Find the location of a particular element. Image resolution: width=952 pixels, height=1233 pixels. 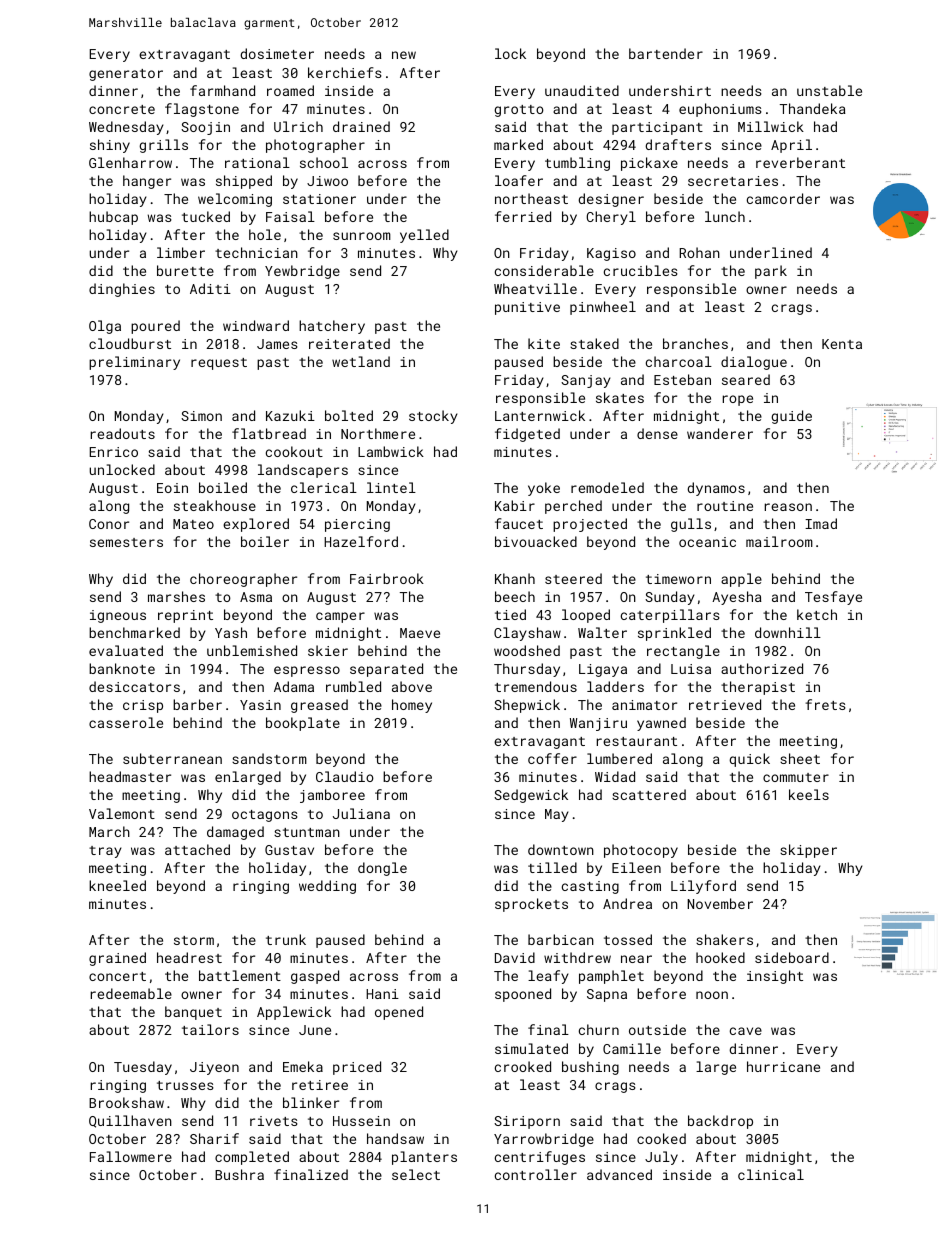

request is located at coordinates (219, 364).
